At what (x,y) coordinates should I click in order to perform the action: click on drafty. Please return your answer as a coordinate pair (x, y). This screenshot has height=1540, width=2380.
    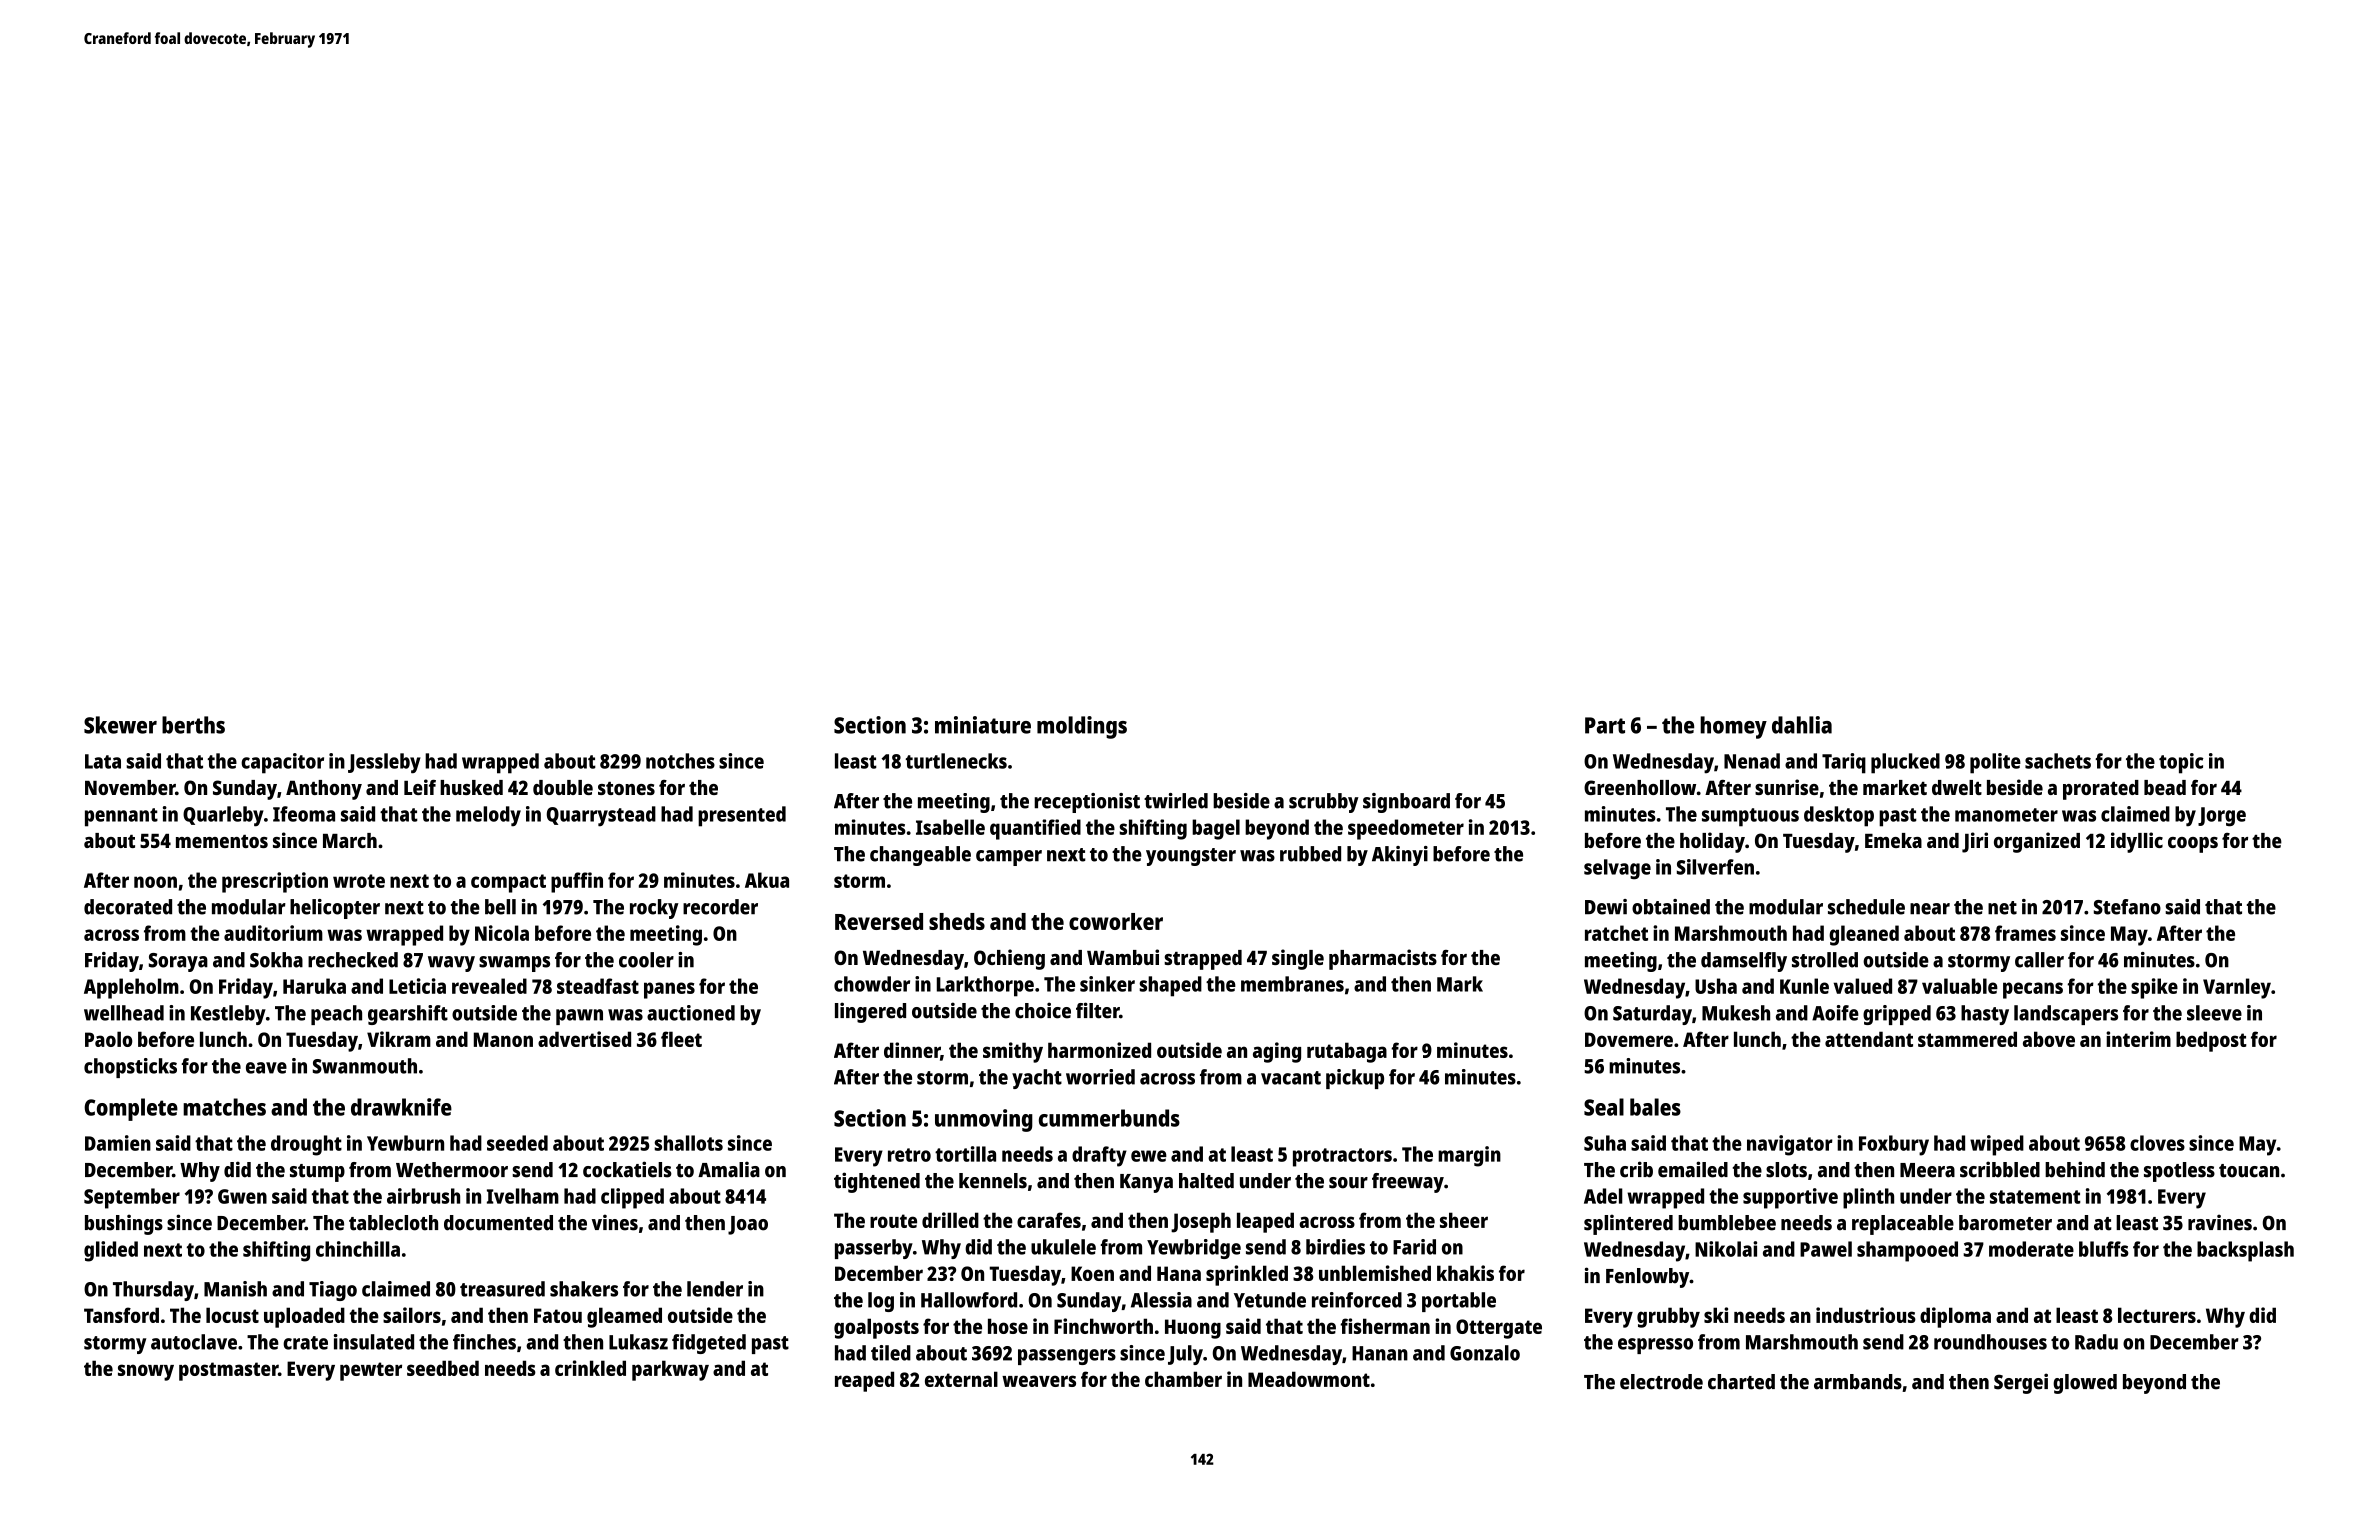
    Looking at the image, I should click on (1099, 1156).
